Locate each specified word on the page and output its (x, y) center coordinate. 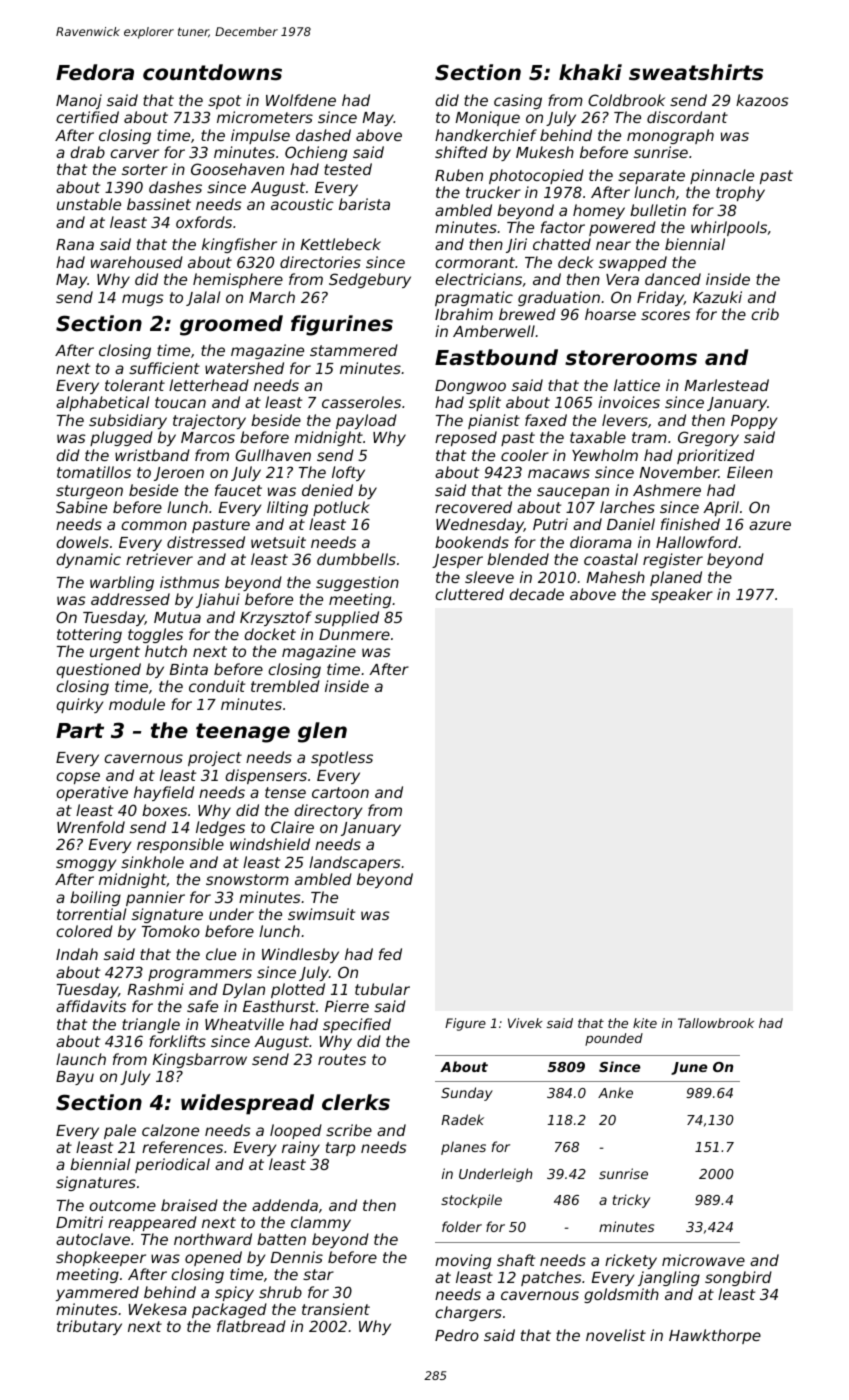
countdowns (212, 72)
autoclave (93, 1239)
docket (270, 634)
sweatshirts (696, 72)
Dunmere (354, 634)
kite (645, 1023)
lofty (348, 473)
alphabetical (102, 403)
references (182, 1147)
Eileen (750, 472)
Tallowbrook (716, 1023)
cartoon (340, 792)
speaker (682, 595)
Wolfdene (301, 100)
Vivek (525, 1023)
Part (80, 731)
